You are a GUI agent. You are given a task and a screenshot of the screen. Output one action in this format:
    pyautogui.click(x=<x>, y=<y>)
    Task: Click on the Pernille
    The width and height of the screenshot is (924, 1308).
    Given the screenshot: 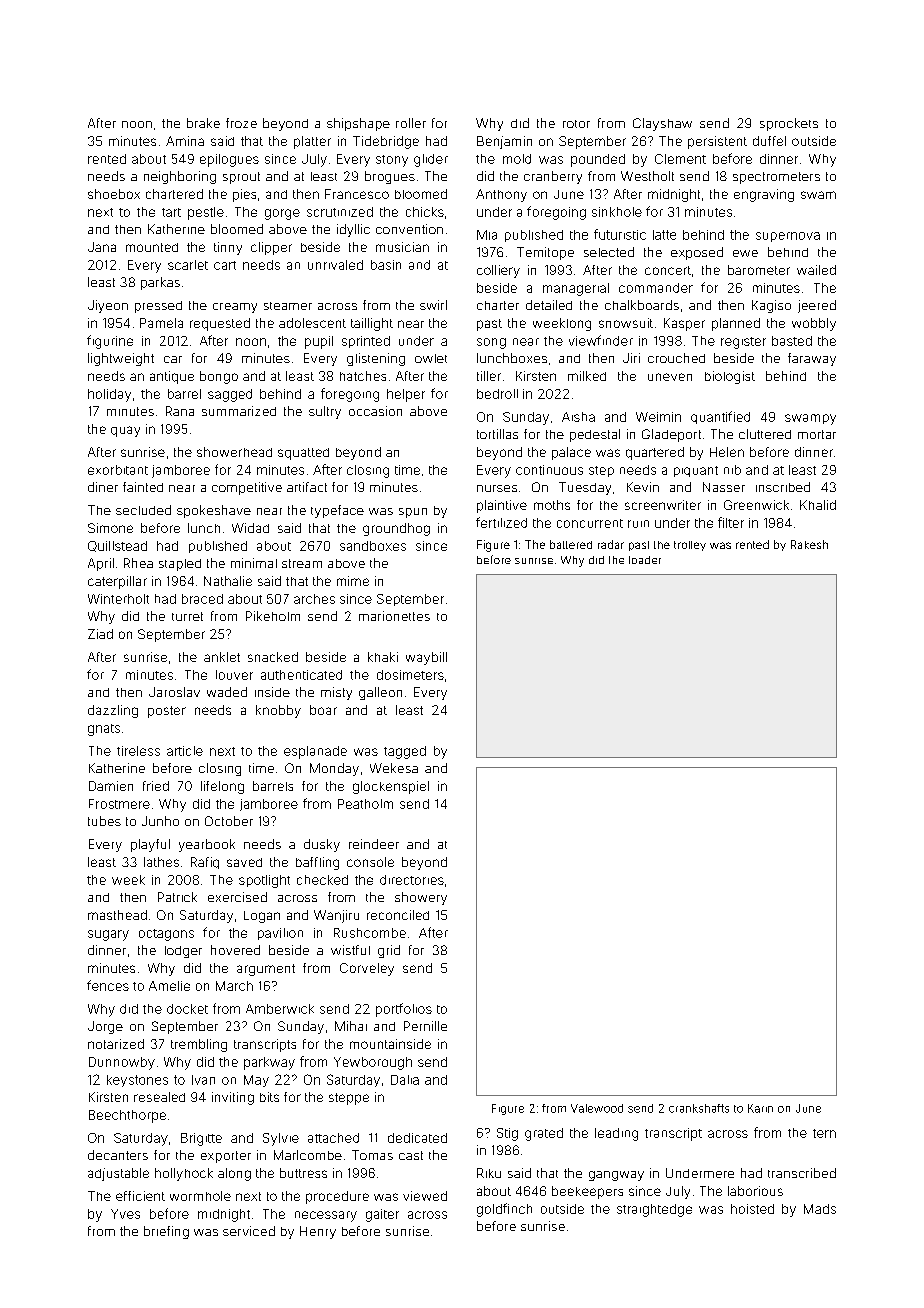 What is the action you would take?
    pyautogui.click(x=425, y=1026)
